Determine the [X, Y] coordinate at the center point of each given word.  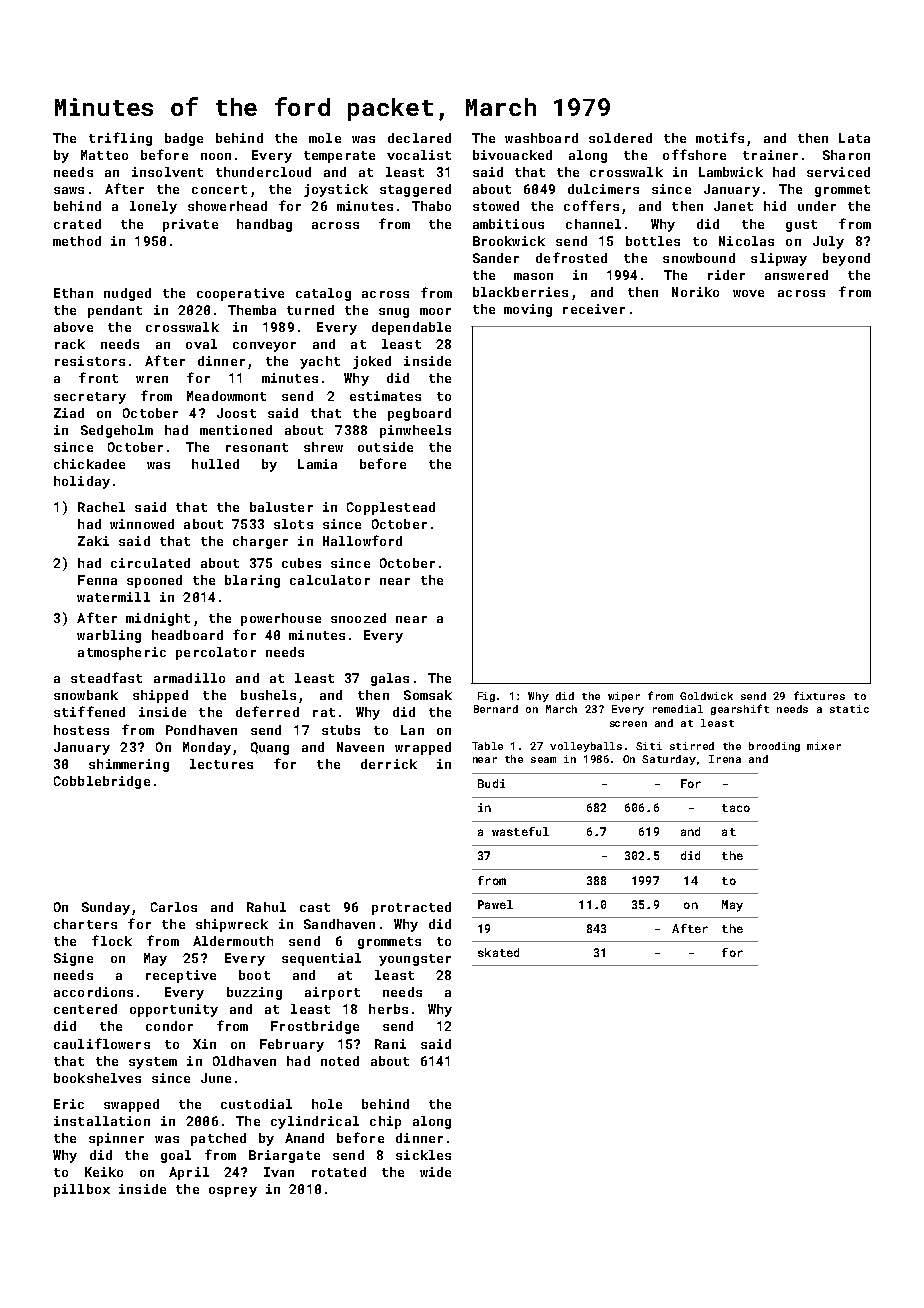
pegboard [419, 414]
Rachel [101, 507]
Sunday [106, 908]
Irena [725, 759]
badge [184, 139]
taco [736, 808]
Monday [207, 748]
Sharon [846, 155]
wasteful [520, 831]
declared [419, 138]
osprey [233, 1192]
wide [435, 1172]
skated [498, 952]
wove [748, 293]
